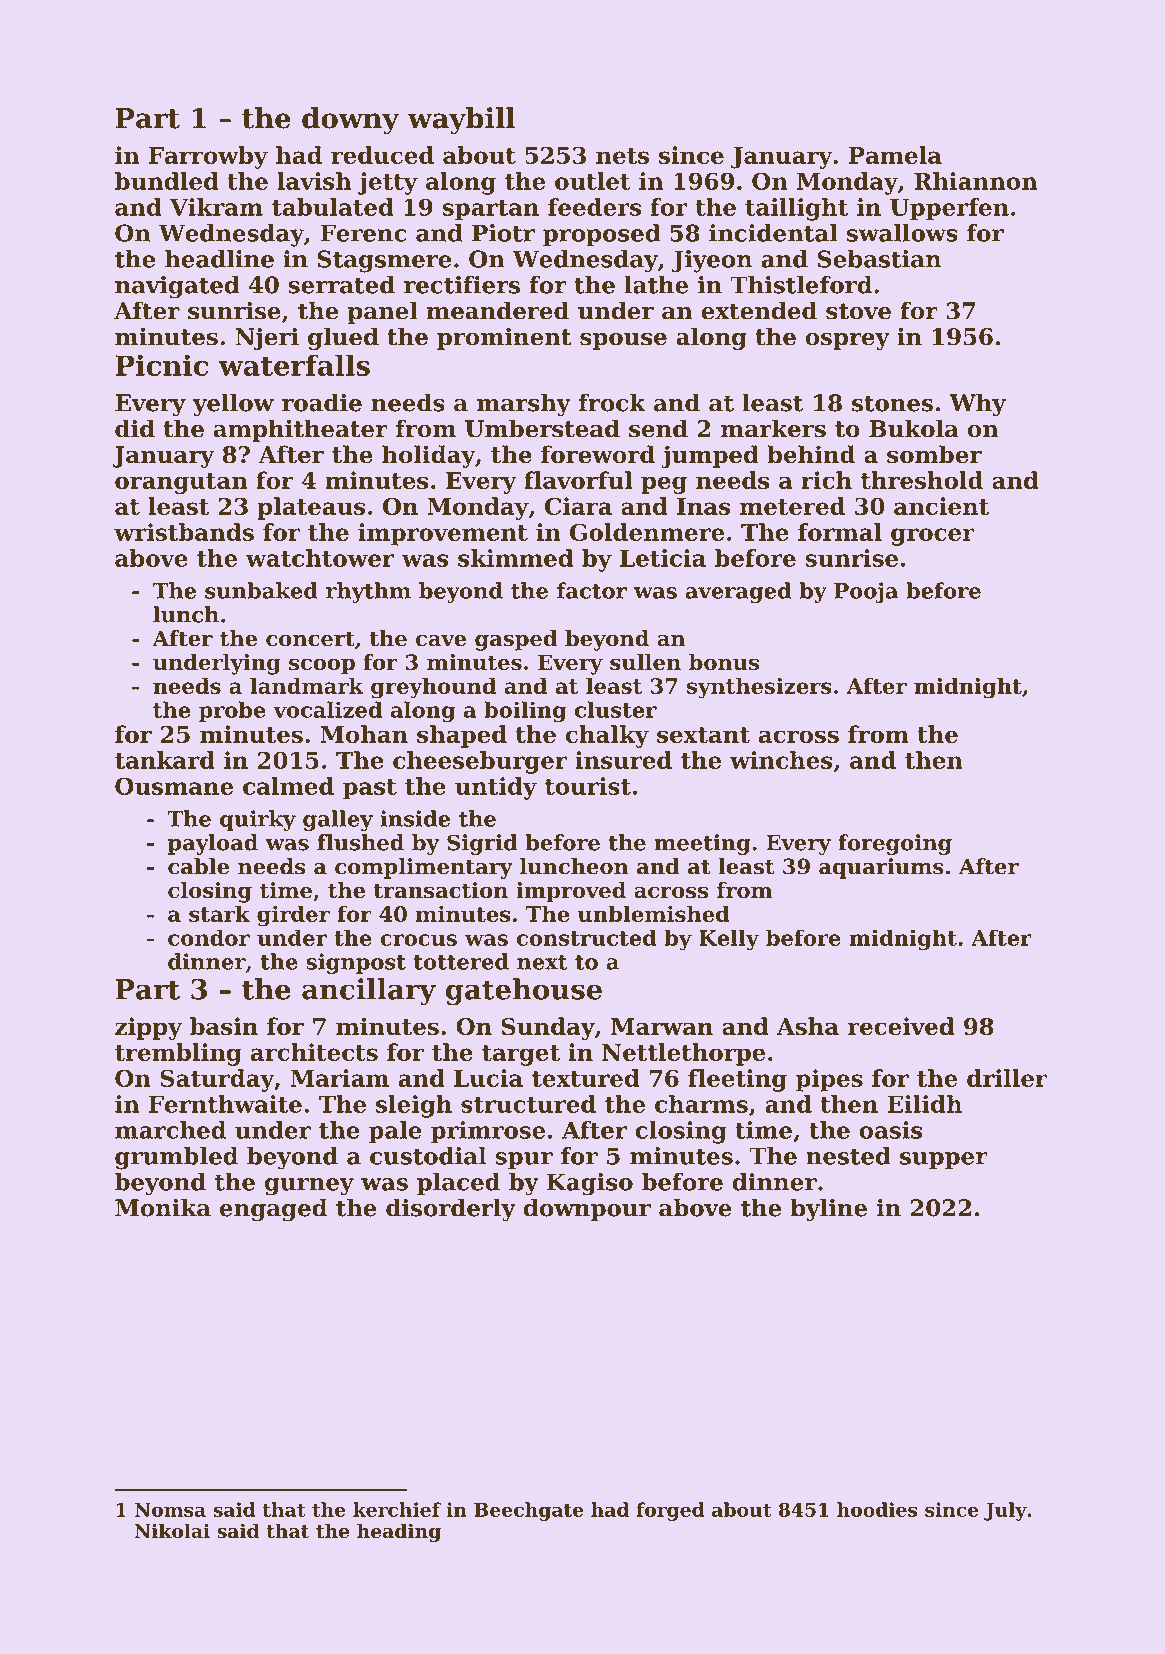 The image size is (1165, 1654). Describe the element at coordinates (161, 365) in the image. I see `Picnic` at that location.
